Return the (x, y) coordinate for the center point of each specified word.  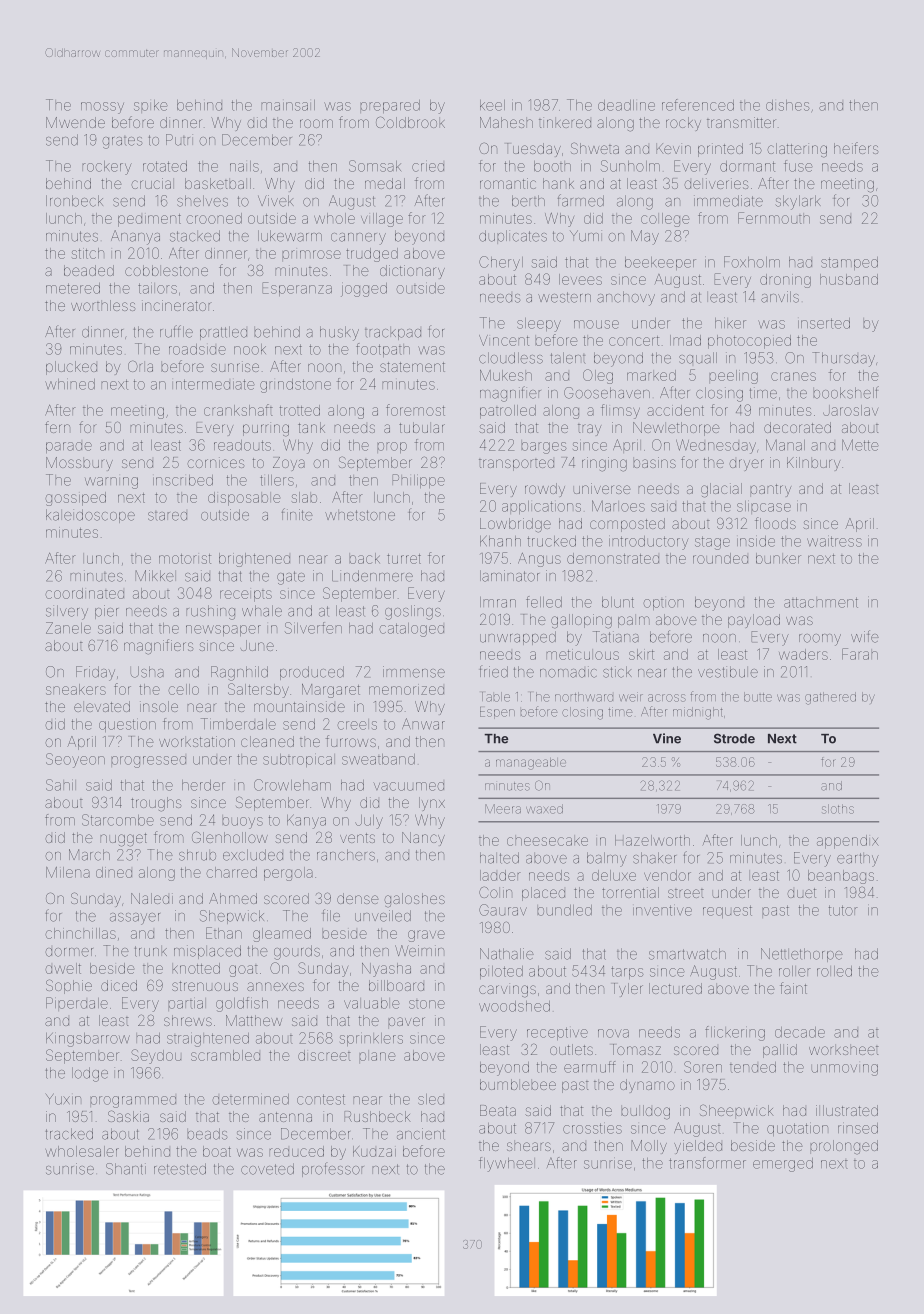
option (663, 604)
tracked (69, 1134)
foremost (415, 410)
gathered (830, 698)
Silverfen (313, 628)
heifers (856, 148)
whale (262, 611)
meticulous (582, 654)
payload (754, 621)
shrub (197, 855)
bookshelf (846, 392)
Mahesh (506, 122)
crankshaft (238, 410)
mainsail (288, 105)
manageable (531, 764)
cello (183, 689)
